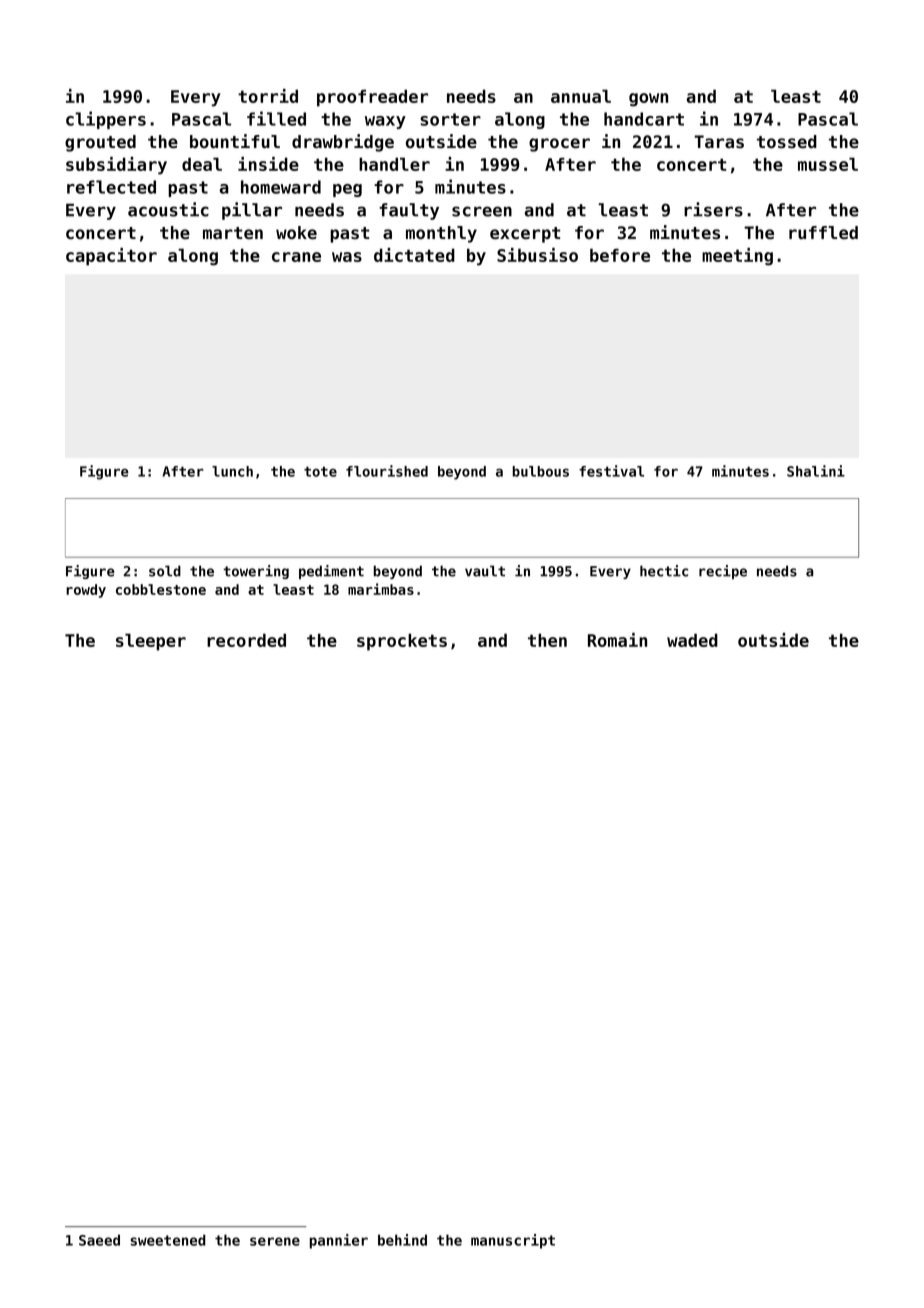 This screenshot has height=1308, width=924. Describe the element at coordinates (823, 232) in the screenshot. I see `ruffled` at that location.
